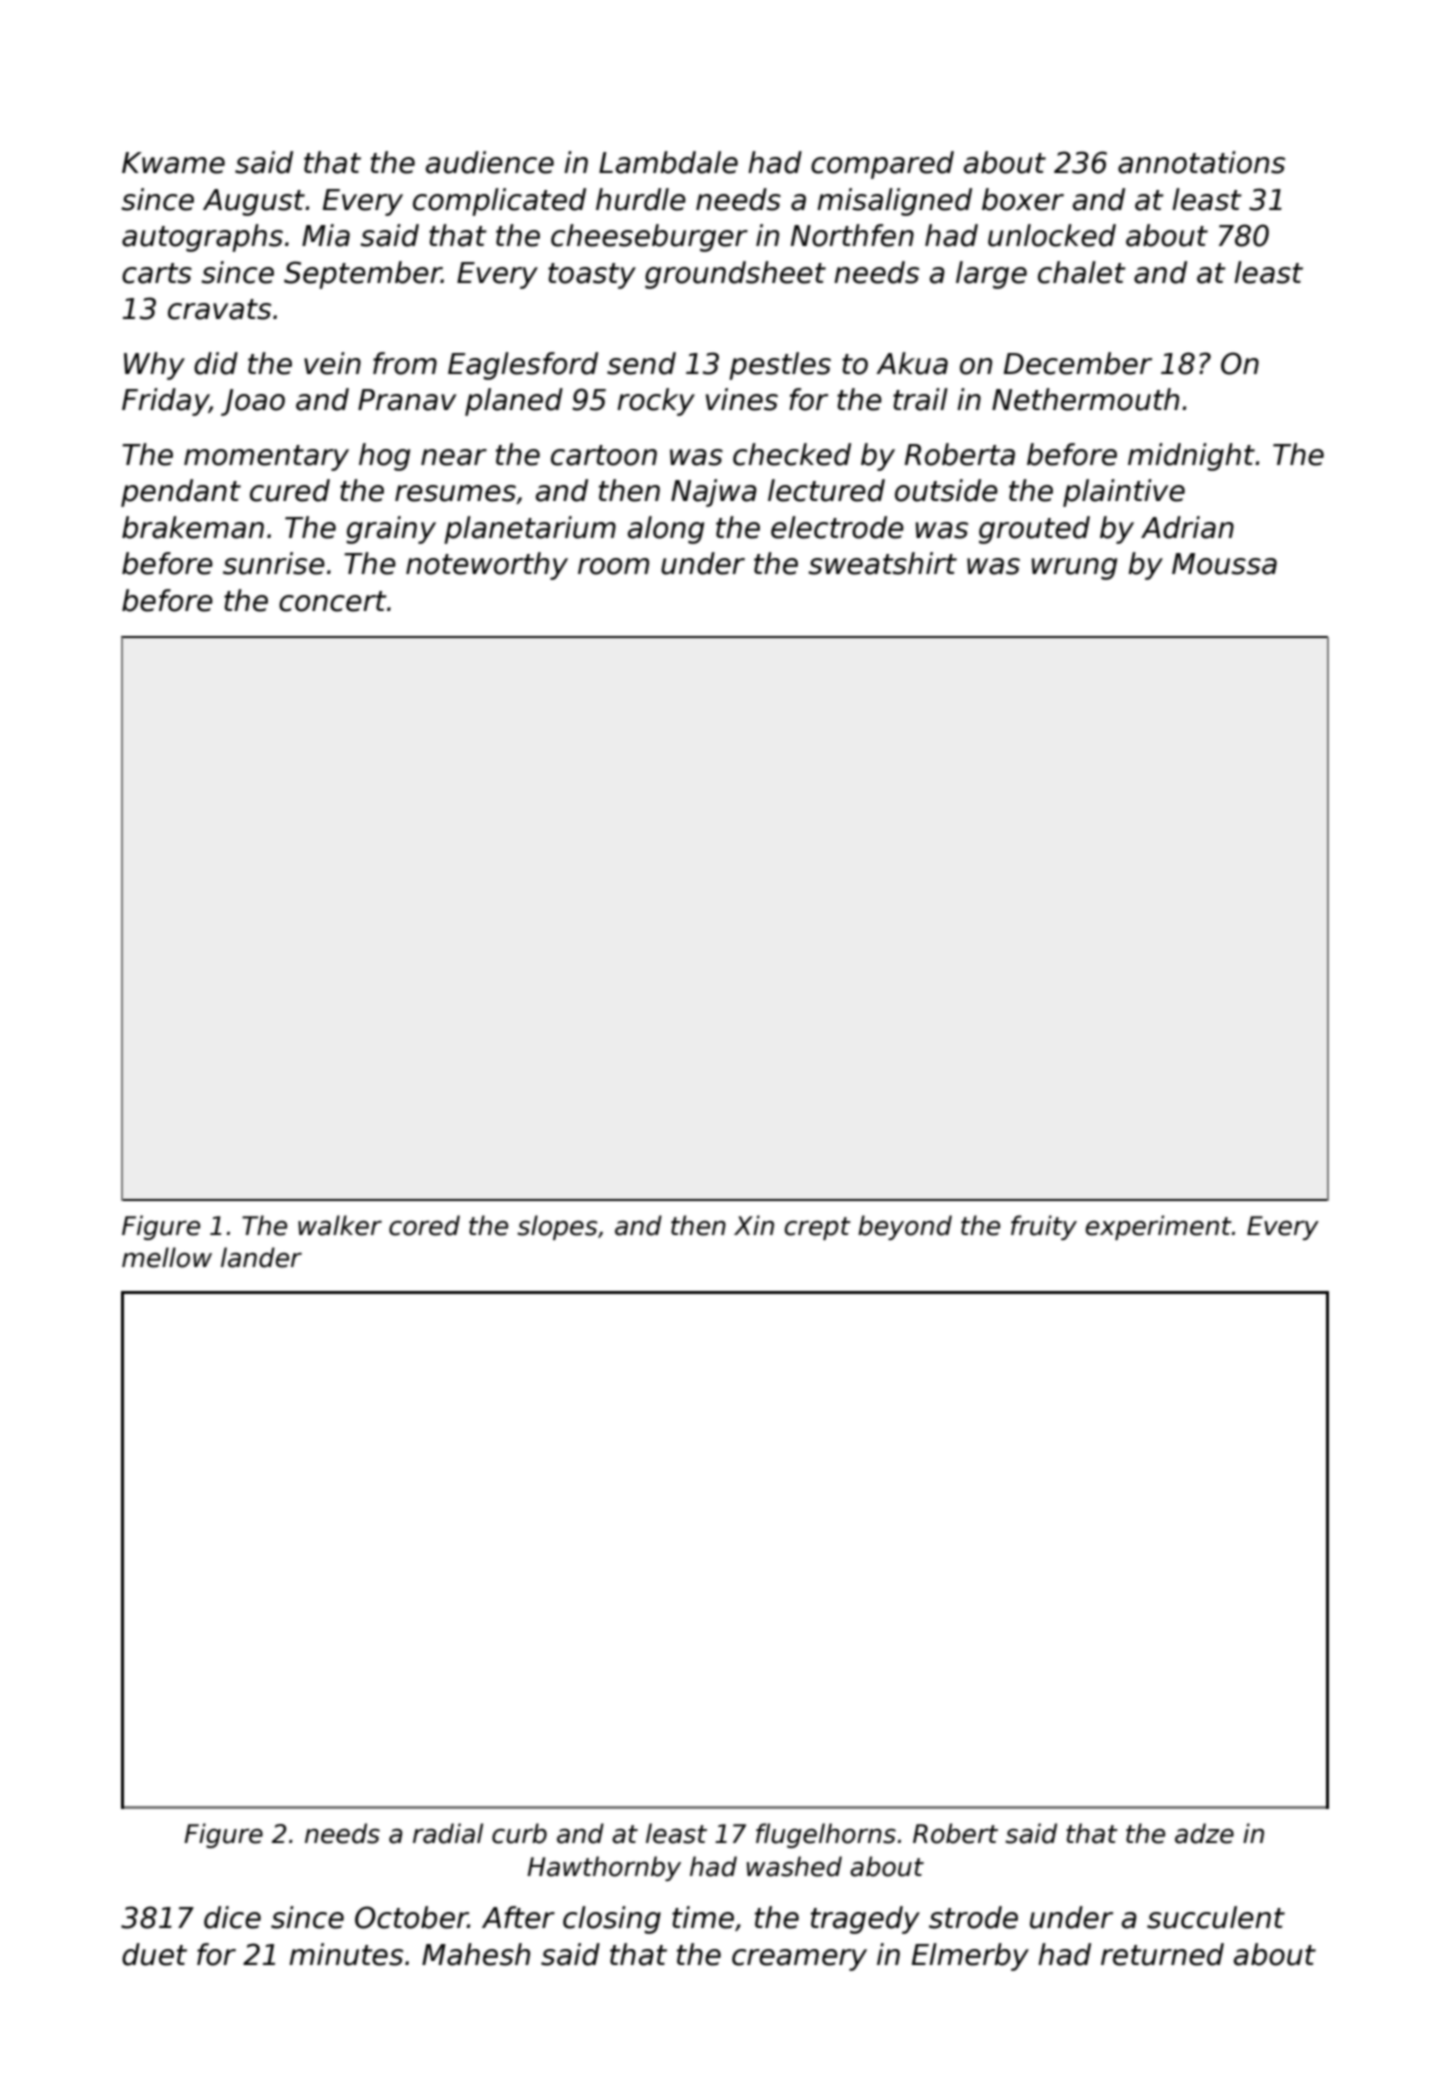 Image resolution: width=1450 pixels, height=2100 pixels. What do you see at coordinates (326, 235) in the document?
I see `Mia` at bounding box center [326, 235].
